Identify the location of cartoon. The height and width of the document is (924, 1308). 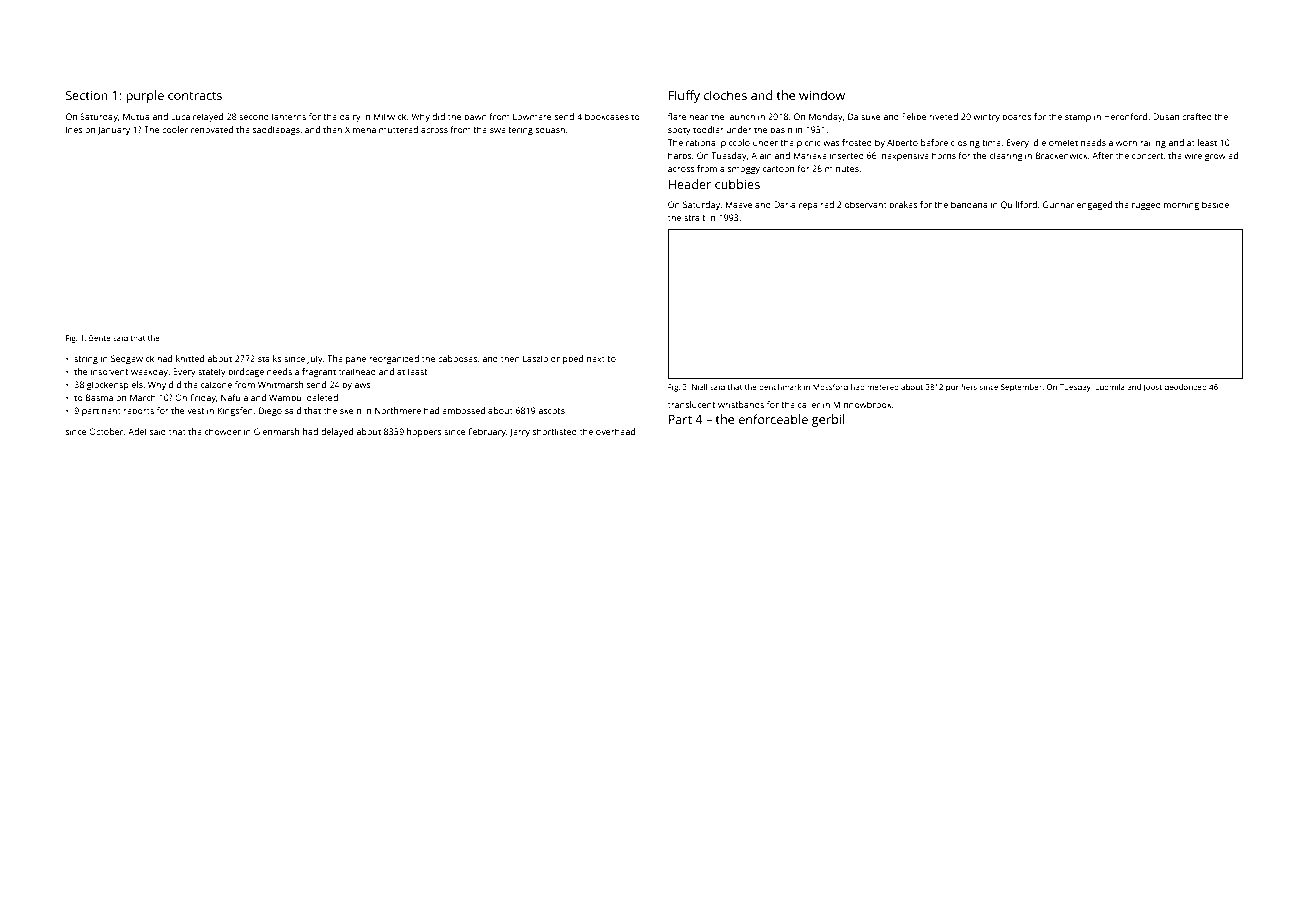
(778, 169).
